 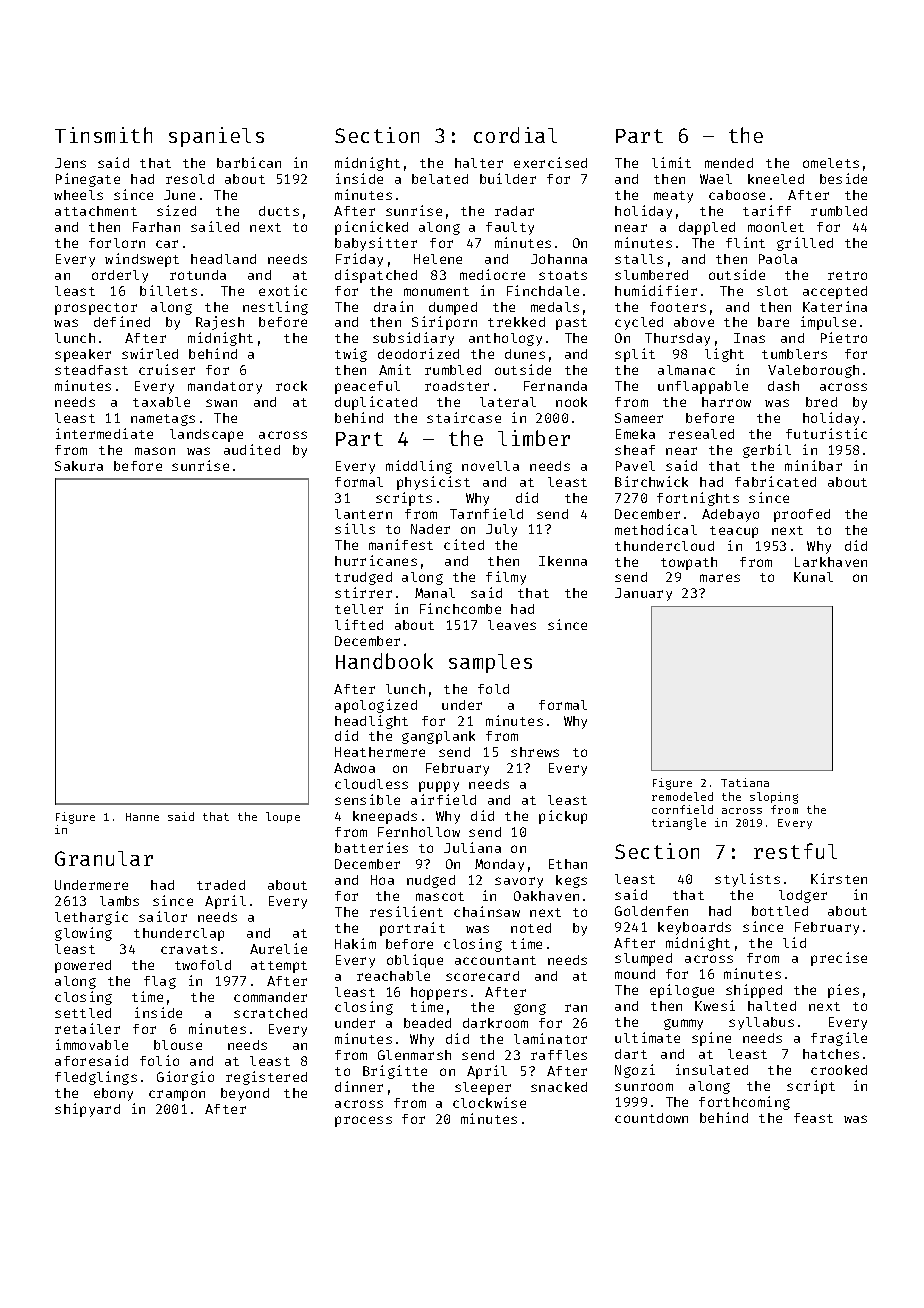 I want to click on filmy, so click(x=506, y=578).
